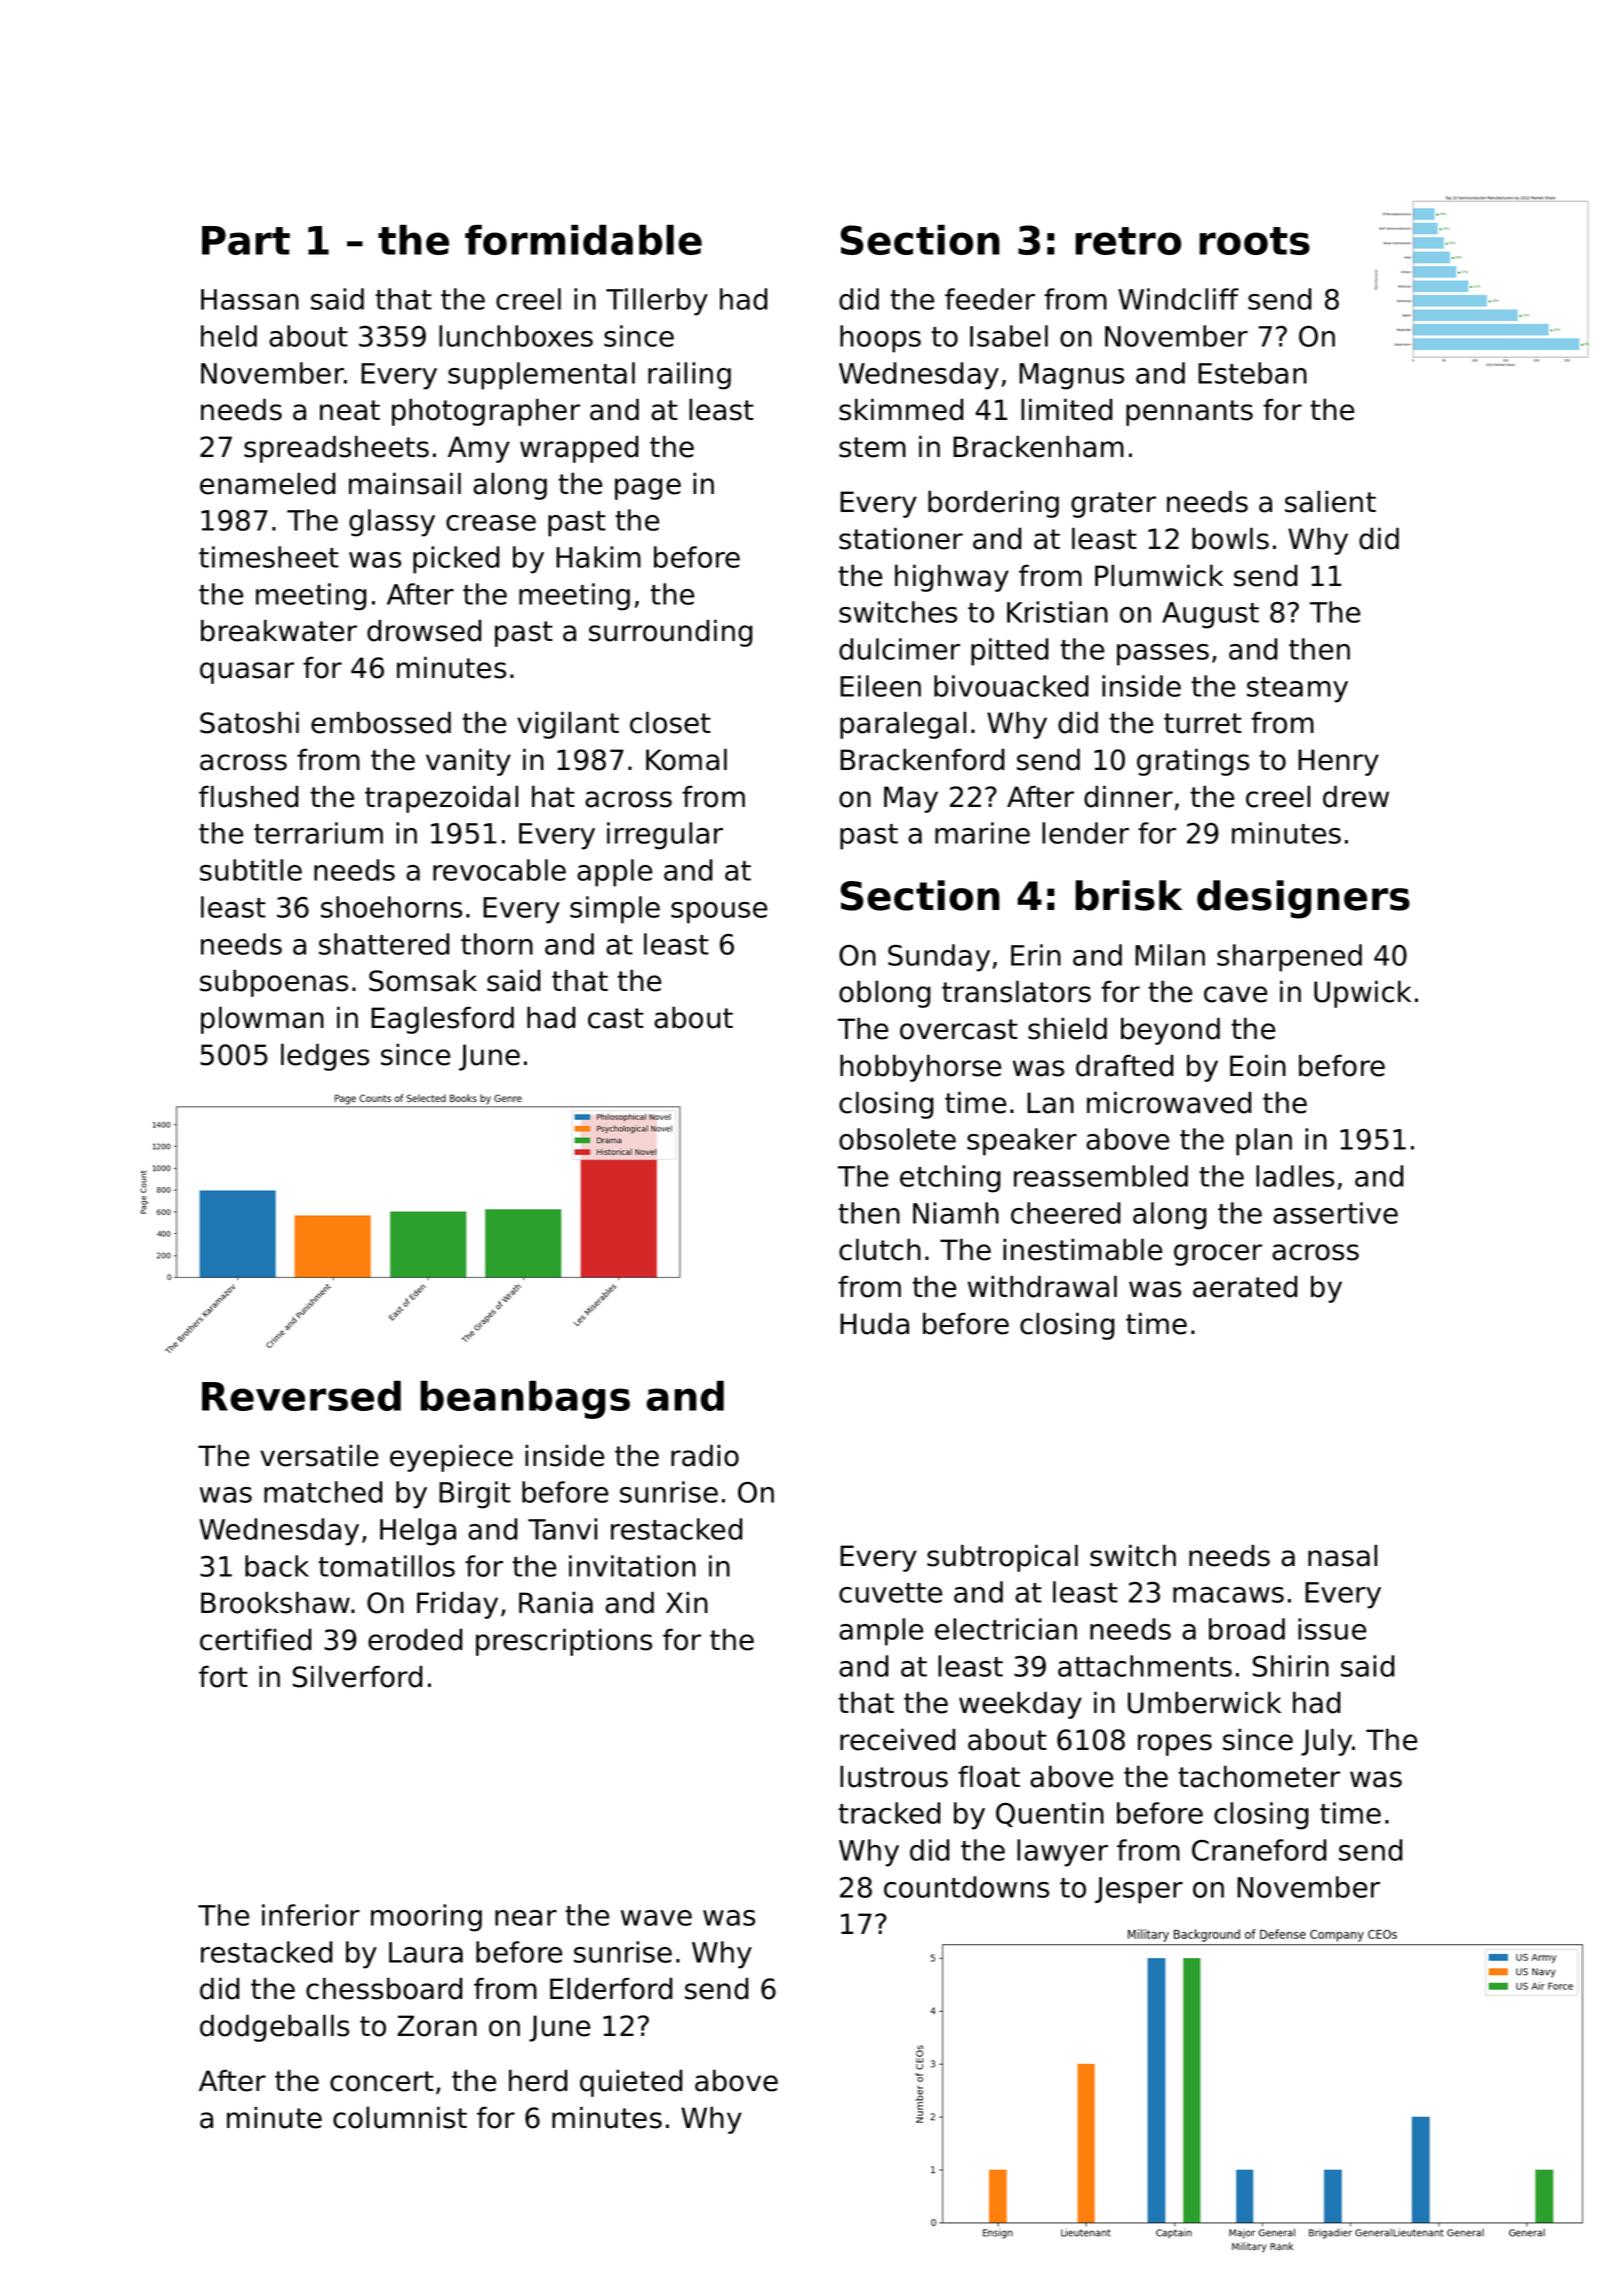 This document has height=2292, width=1620. What do you see at coordinates (1057, 612) in the document?
I see `Kristian` at bounding box center [1057, 612].
